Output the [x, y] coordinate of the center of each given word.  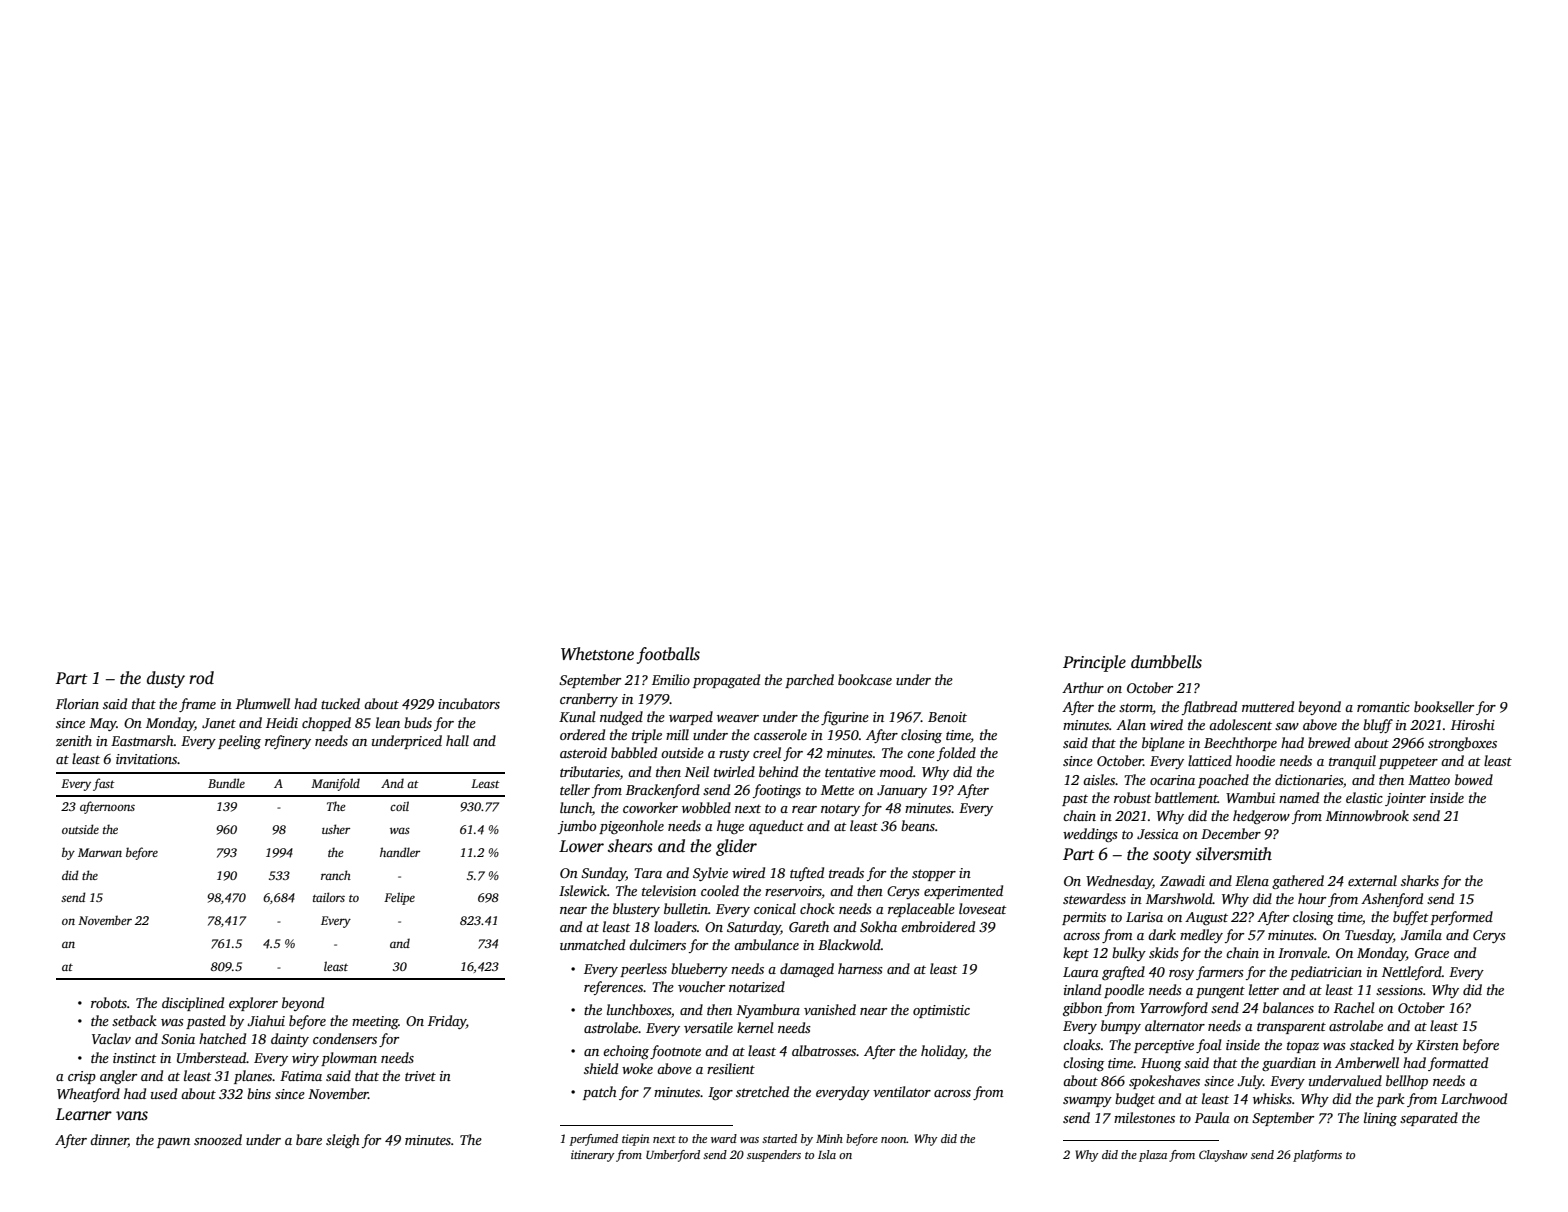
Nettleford [1412, 973]
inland [1082, 989]
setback [134, 1020]
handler [400, 852]
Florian [77, 703]
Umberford [673, 1156]
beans [918, 825]
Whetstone [597, 654]
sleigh [343, 1141]
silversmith [1234, 854]
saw [1287, 726]
